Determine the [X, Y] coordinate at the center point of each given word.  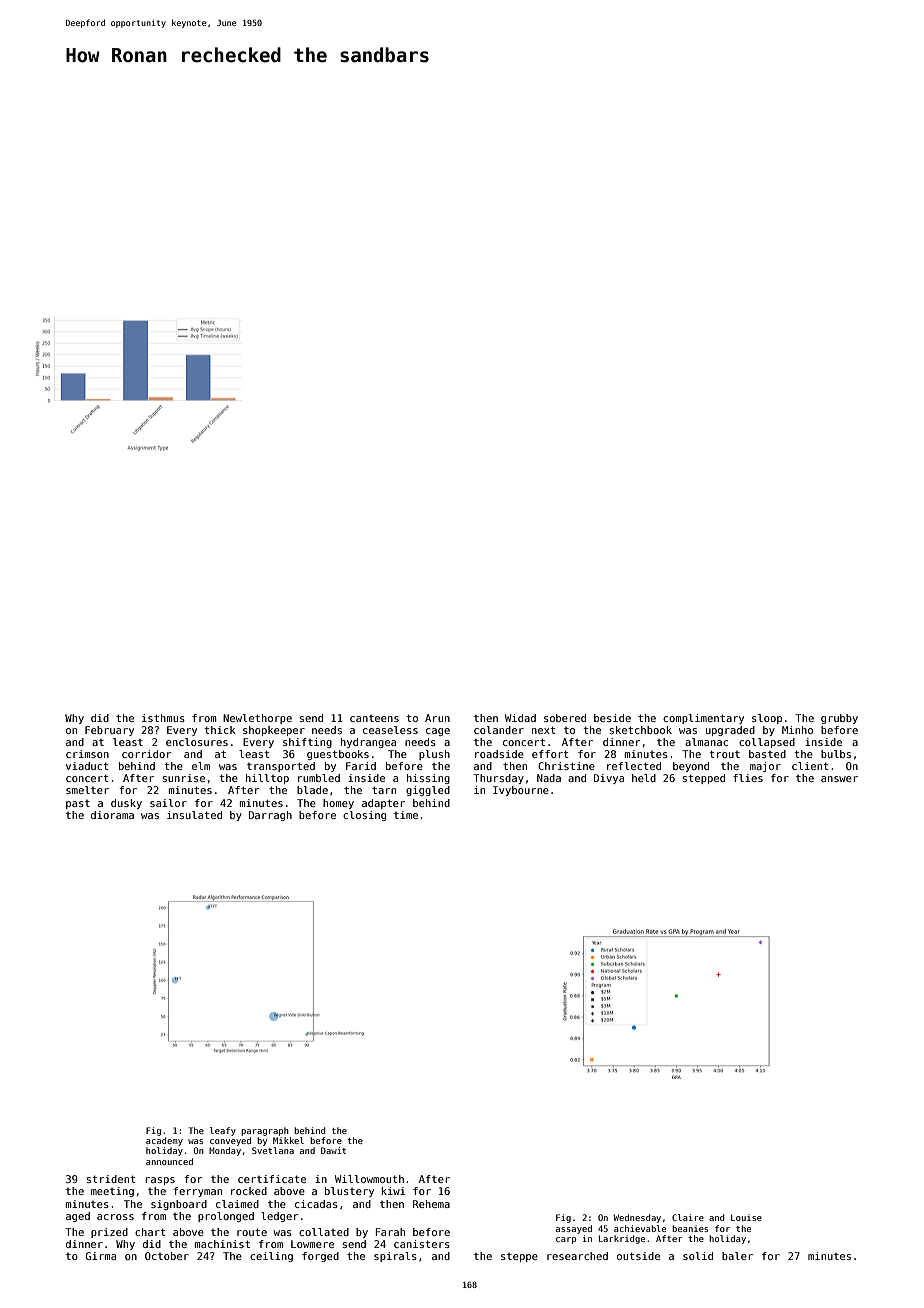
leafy [223, 1131]
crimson [87, 754]
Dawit [333, 1150]
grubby [839, 719]
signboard [179, 1205]
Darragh [270, 816]
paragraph [265, 1131]
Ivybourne [521, 791]
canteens [374, 718]
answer [839, 779]
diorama [112, 815]
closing [364, 816]
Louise [746, 1217]
